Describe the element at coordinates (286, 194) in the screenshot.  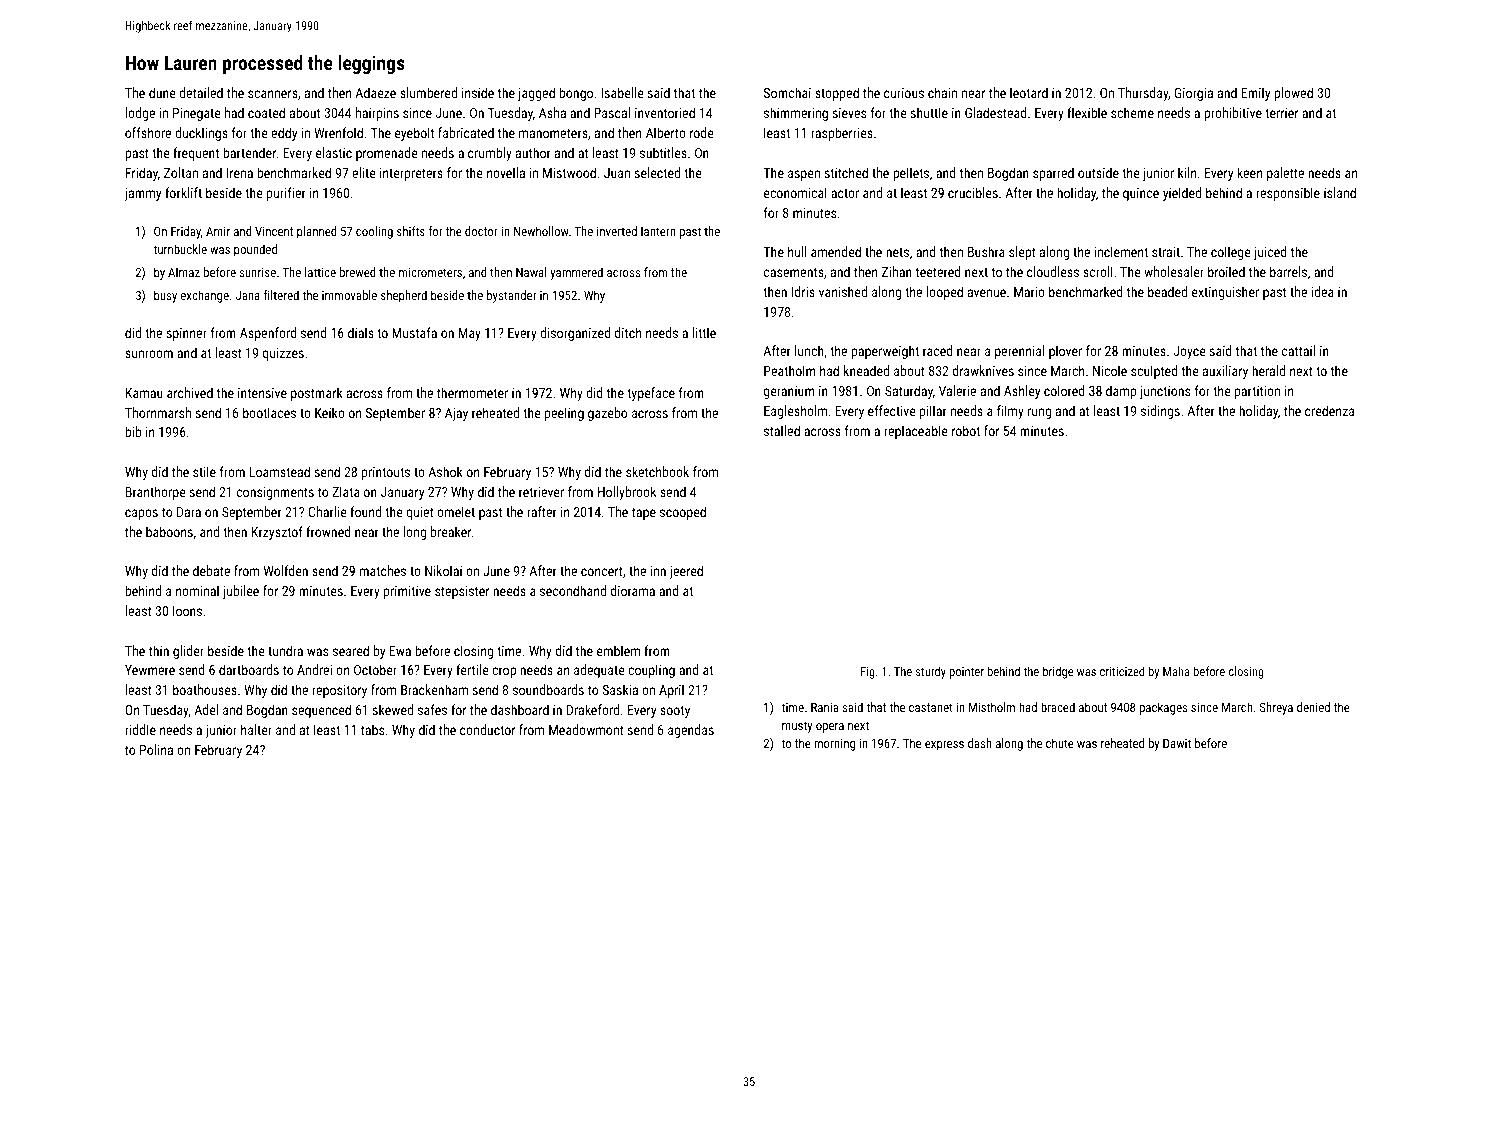
I see `purifier` at that location.
